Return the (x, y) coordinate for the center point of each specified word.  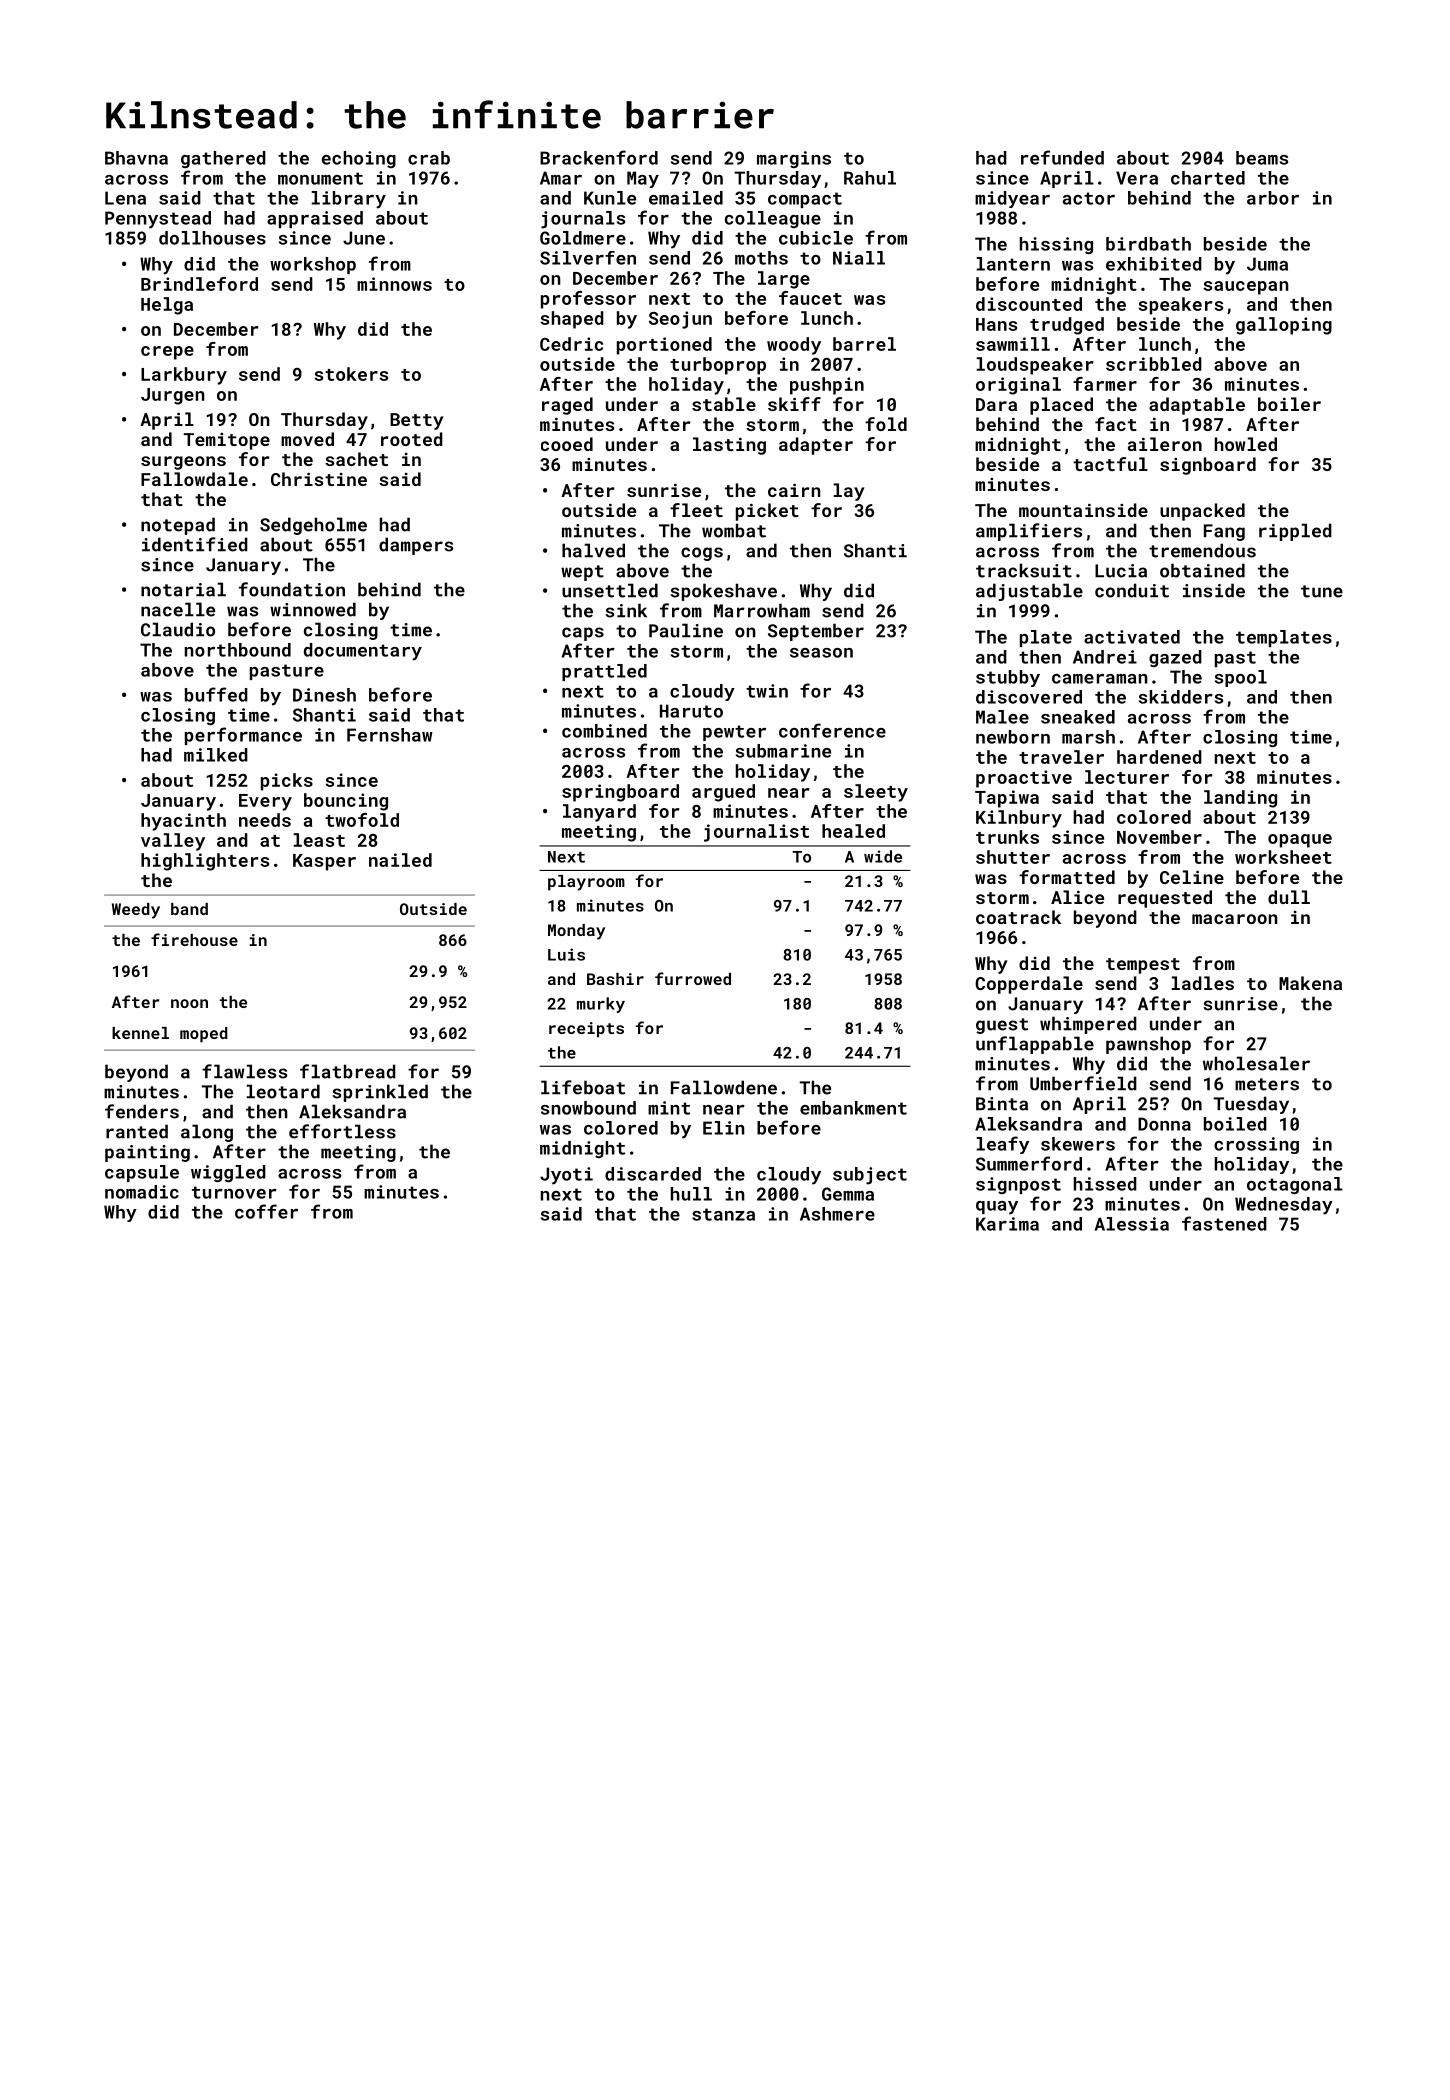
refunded (1062, 157)
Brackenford (599, 157)
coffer (266, 1211)
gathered (223, 159)
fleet (696, 510)
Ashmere (837, 1214)
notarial (183, 589)
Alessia (1132, 1224)
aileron (1165, 444)
